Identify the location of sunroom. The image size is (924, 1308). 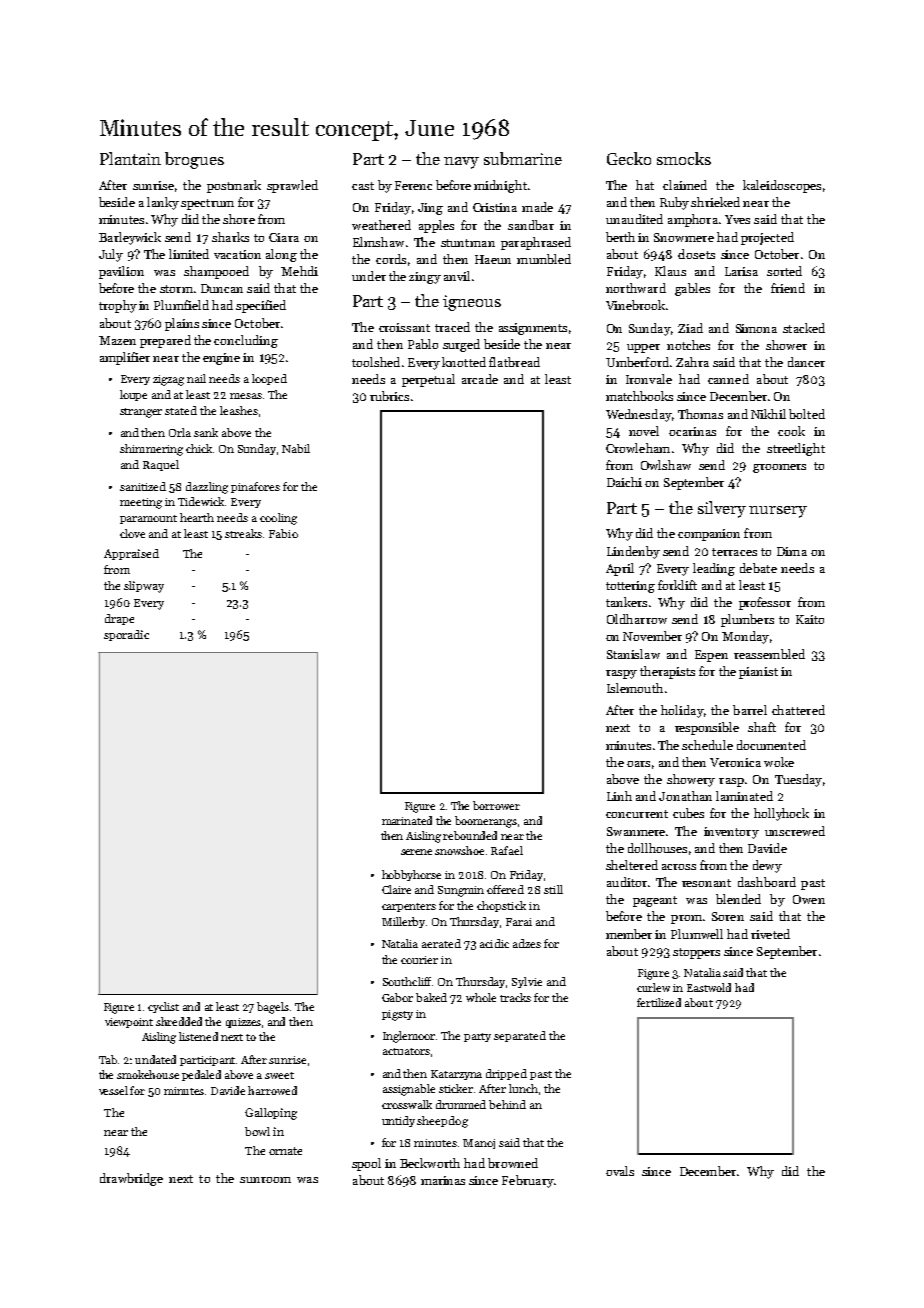
(265, 1180).
